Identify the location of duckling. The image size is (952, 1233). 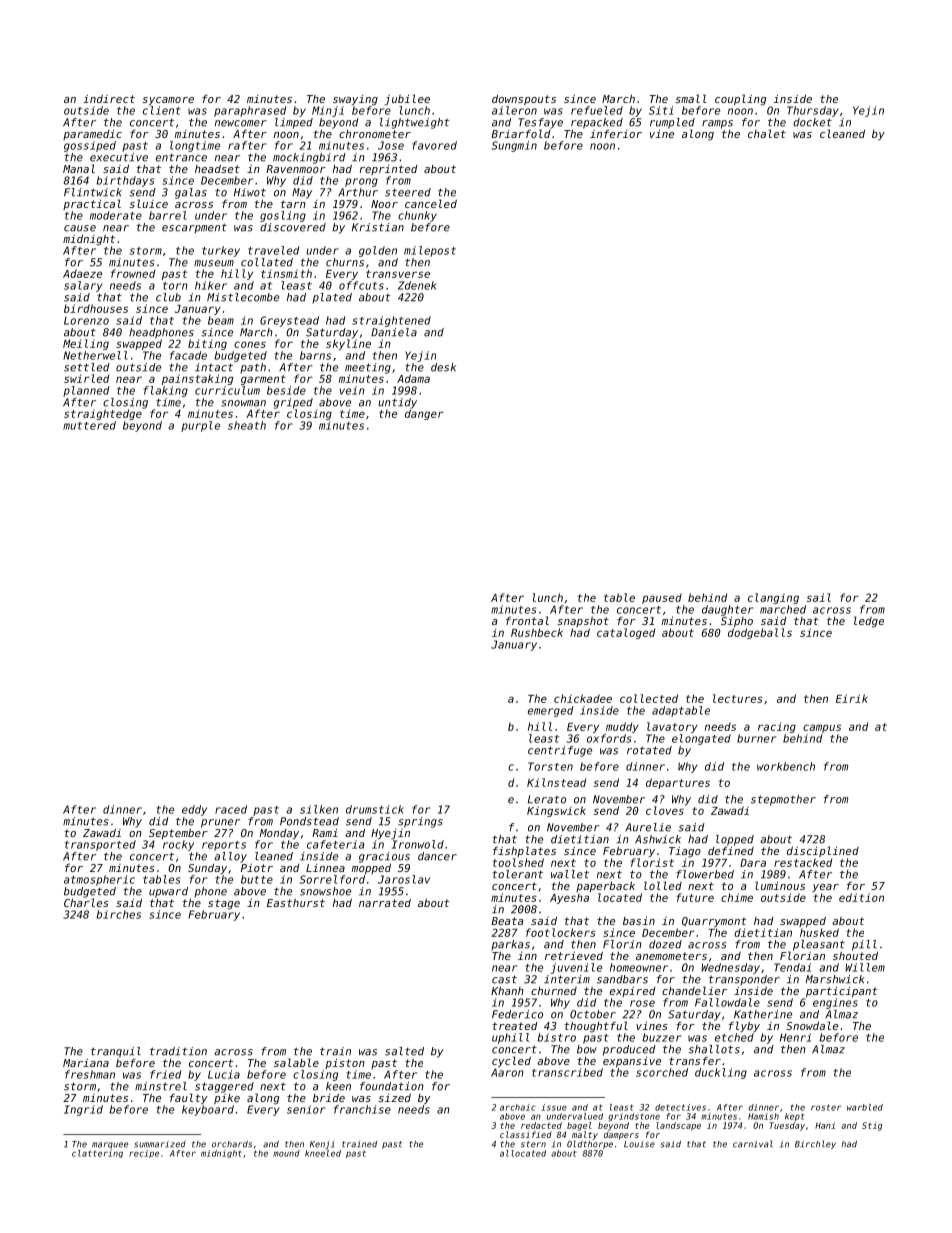
(721, 1073).
